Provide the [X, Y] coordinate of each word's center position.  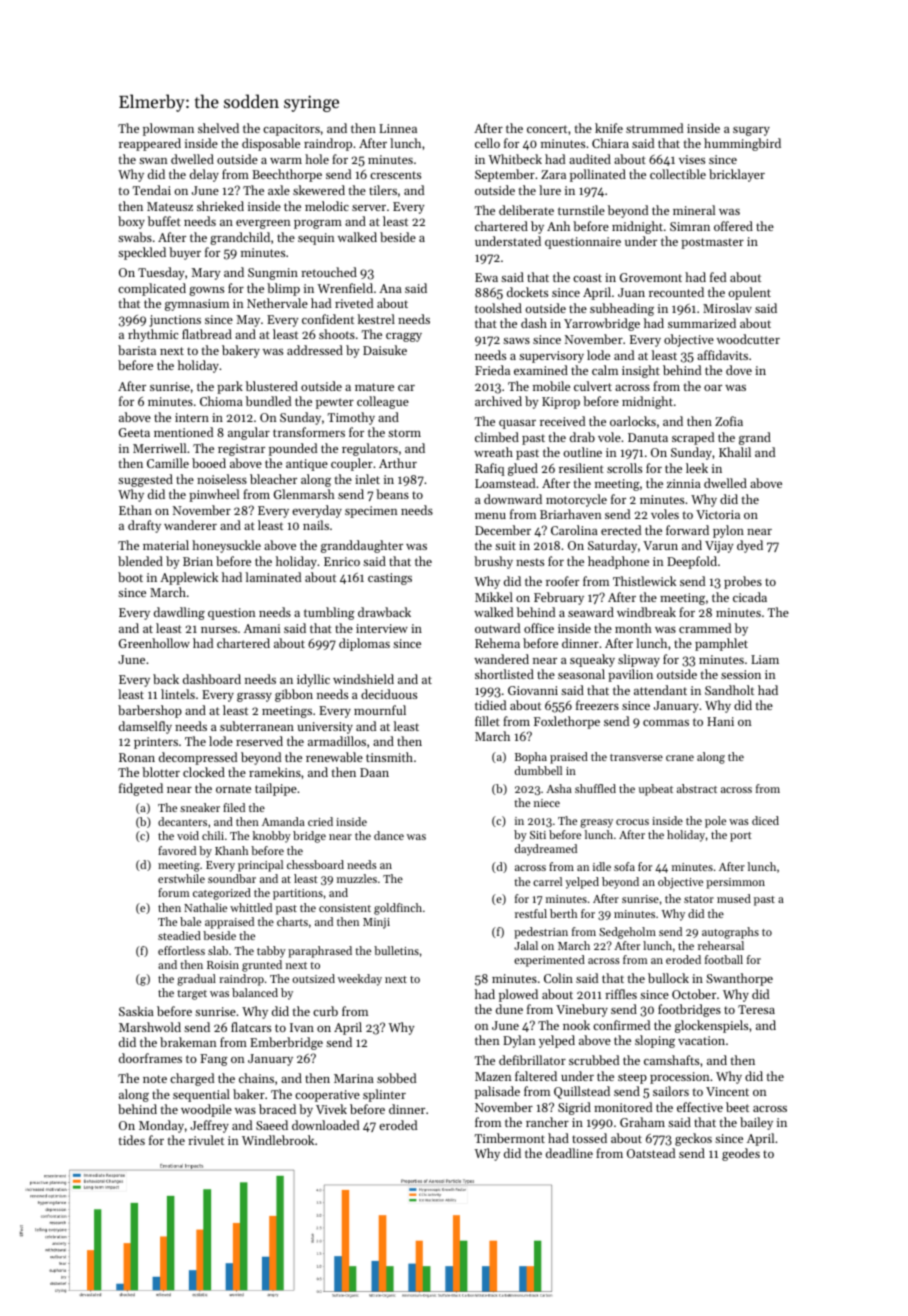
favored [177, 850]
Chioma [221, 401]
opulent [750, 293]
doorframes [150, 1058]
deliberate [526, 210]
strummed [654, 128]
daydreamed [546, 850]
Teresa [756, 1009]
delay [204, 175]
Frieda [492, 370]
